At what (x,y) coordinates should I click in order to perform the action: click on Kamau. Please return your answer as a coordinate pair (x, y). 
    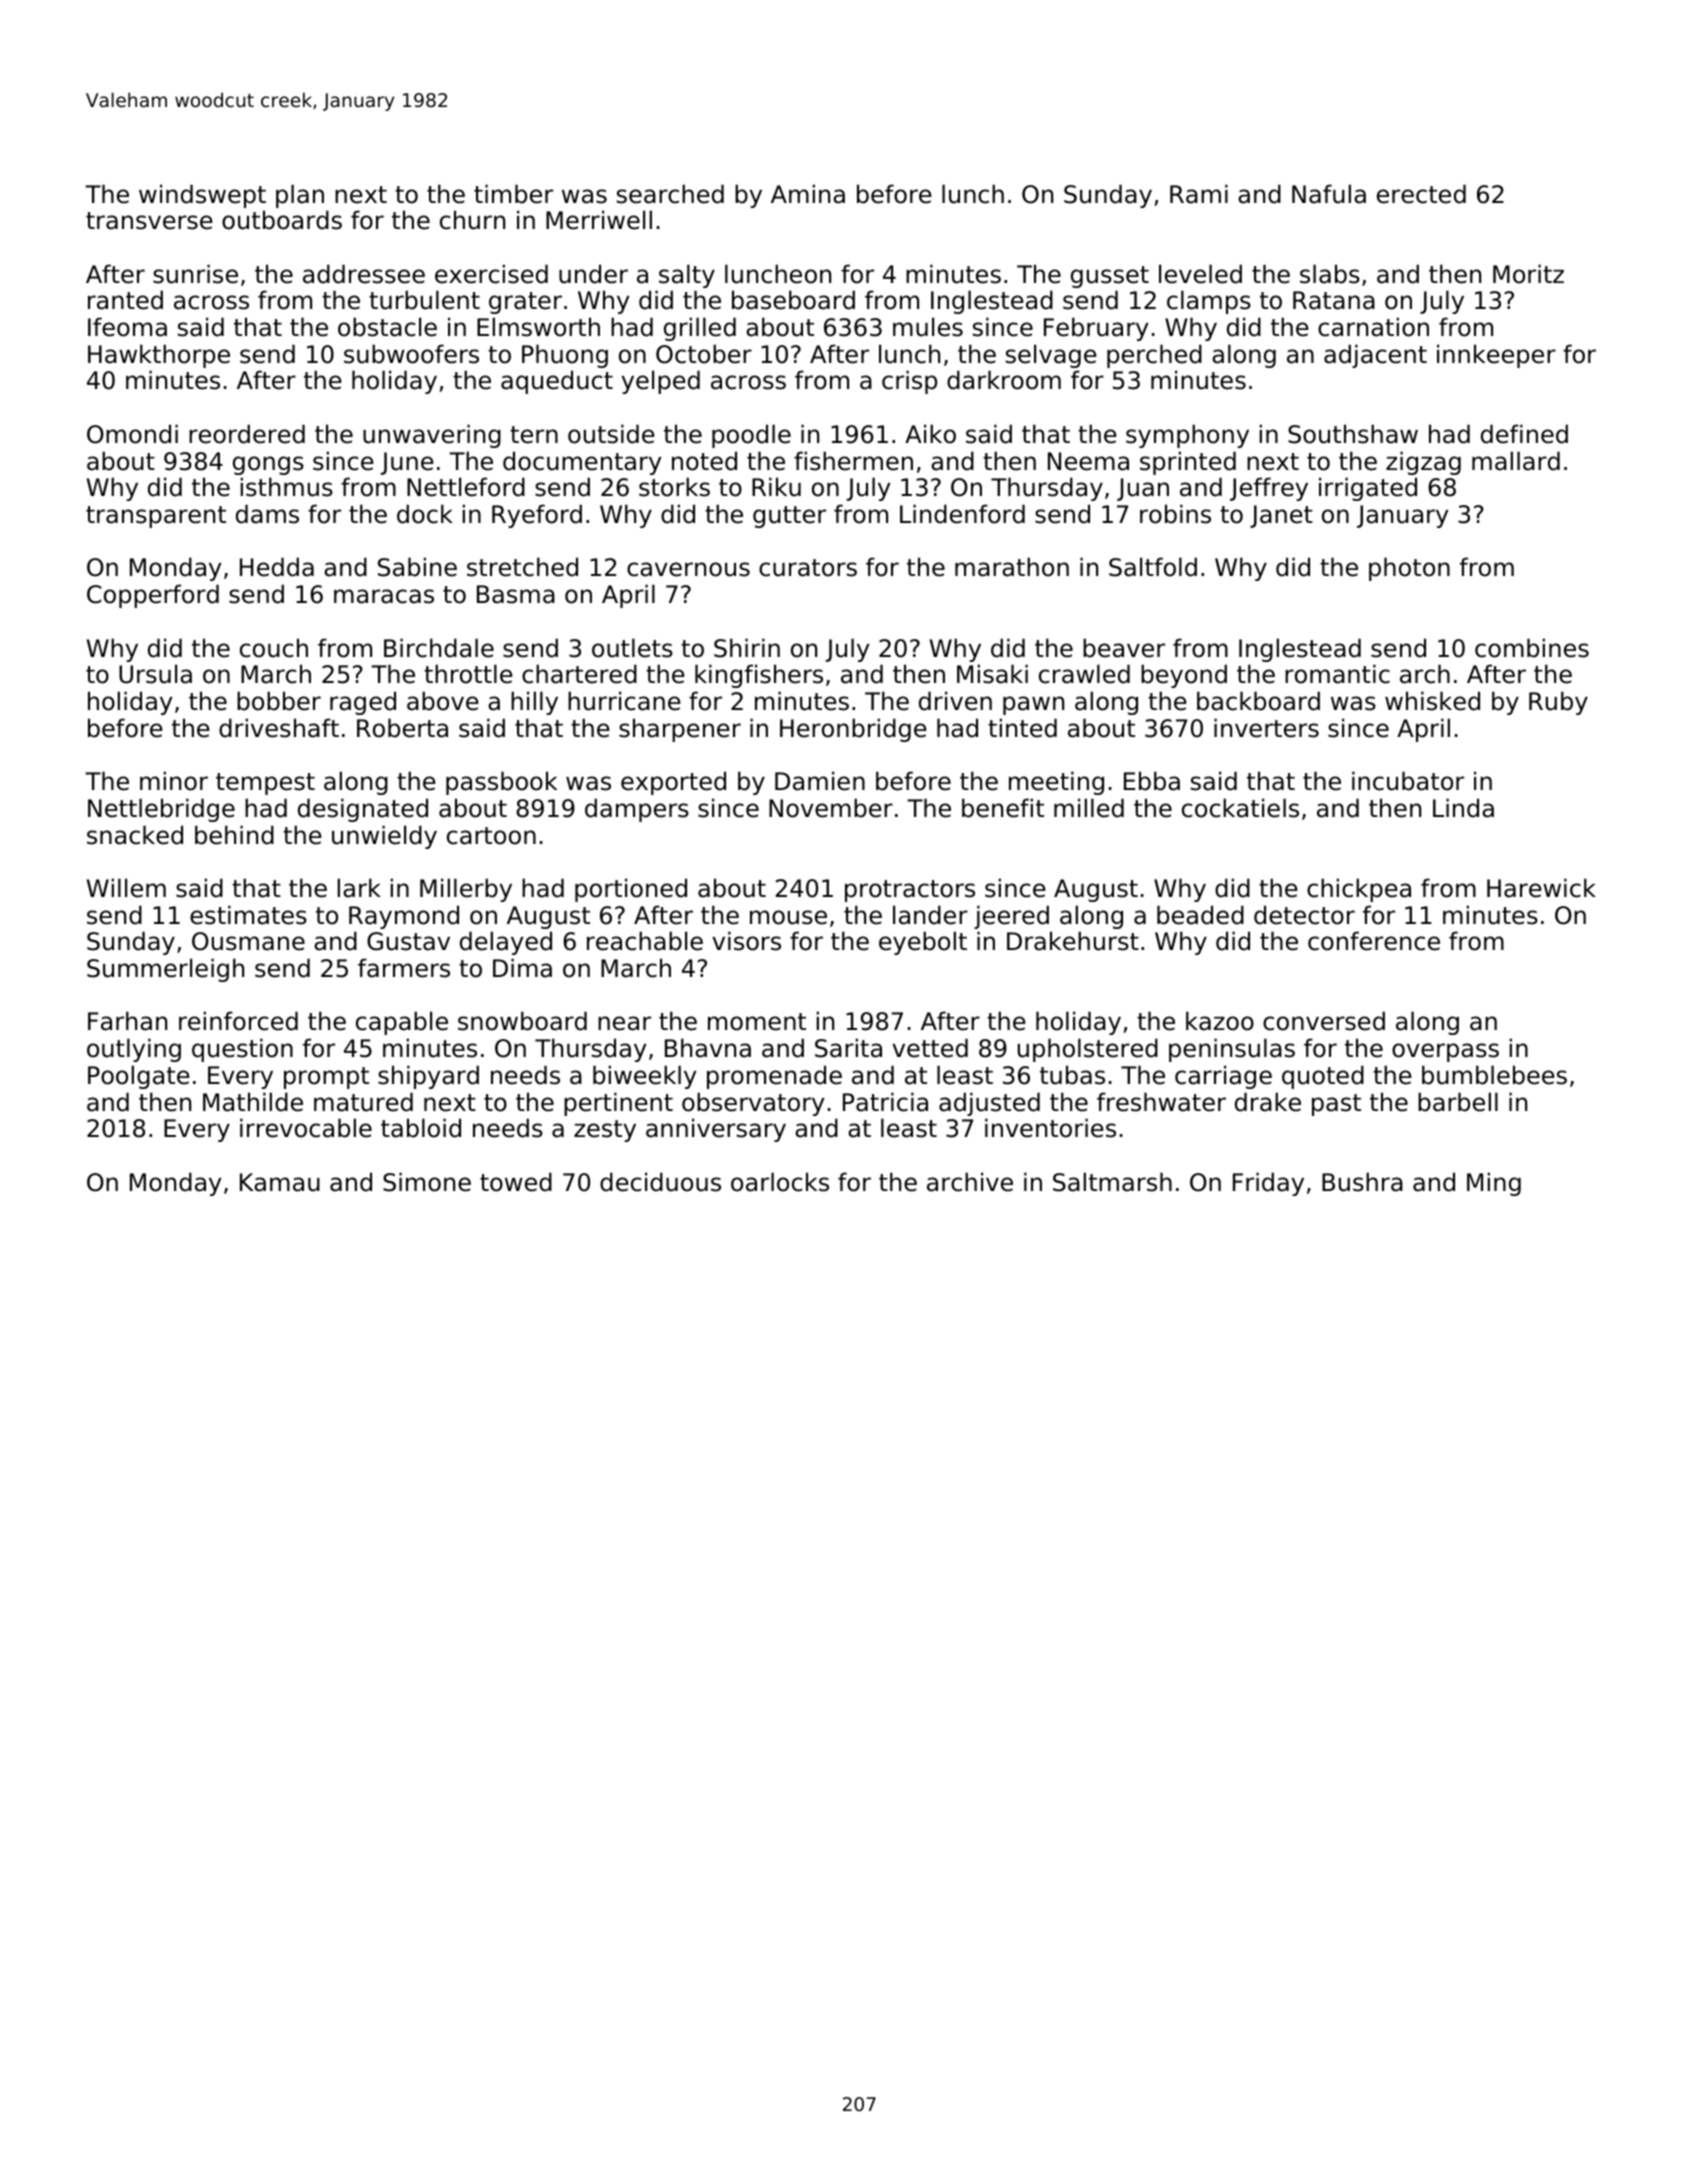
    Looking at the image, I should click on (280, 1182).
